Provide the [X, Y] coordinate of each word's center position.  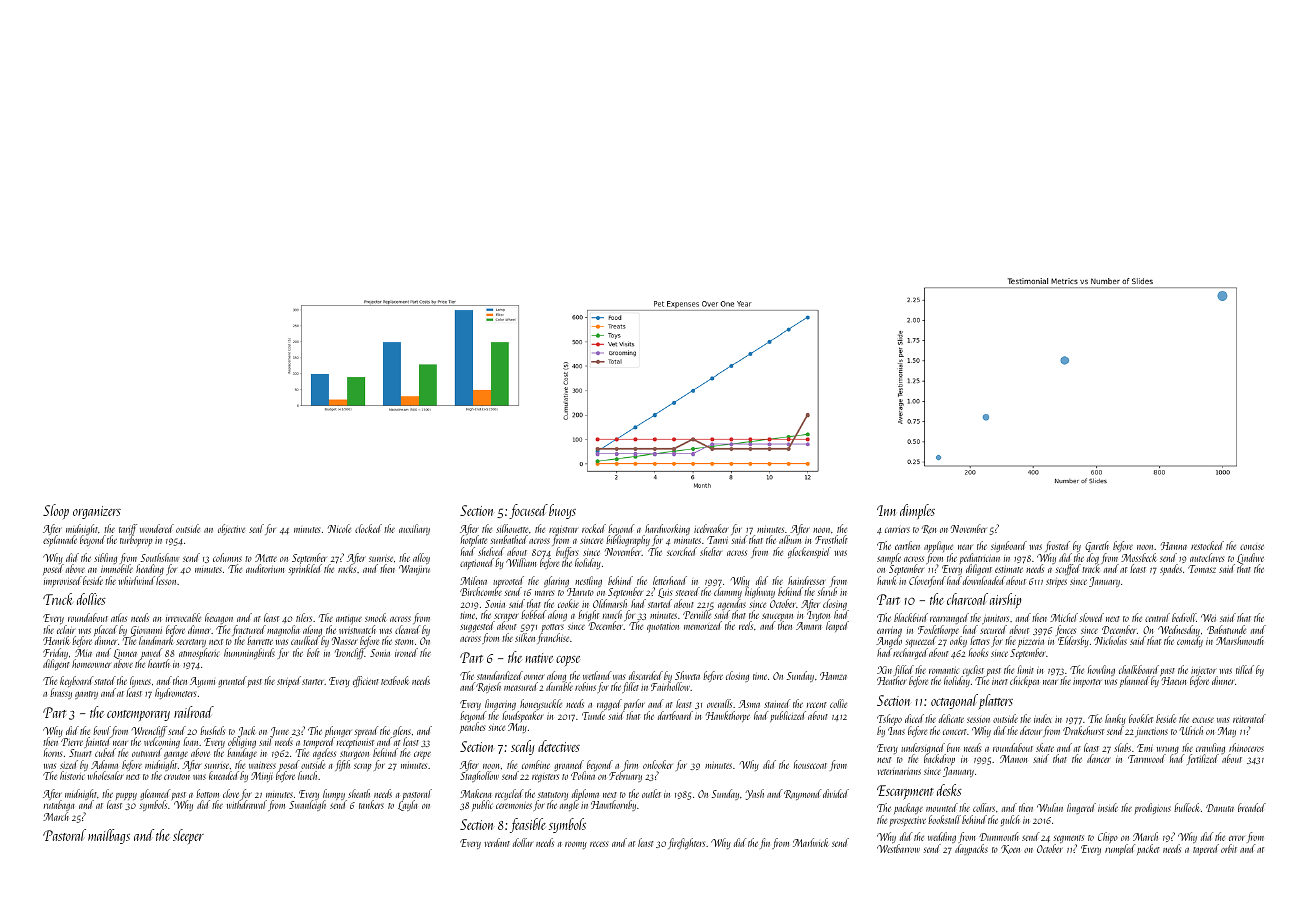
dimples [917, 511]
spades [1171, 569]
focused [528, 511]
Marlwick [810, 842]
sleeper [188, 836]
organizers [97, 512]
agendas [732, 604]
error [1237, 838]
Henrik [56, 640]
